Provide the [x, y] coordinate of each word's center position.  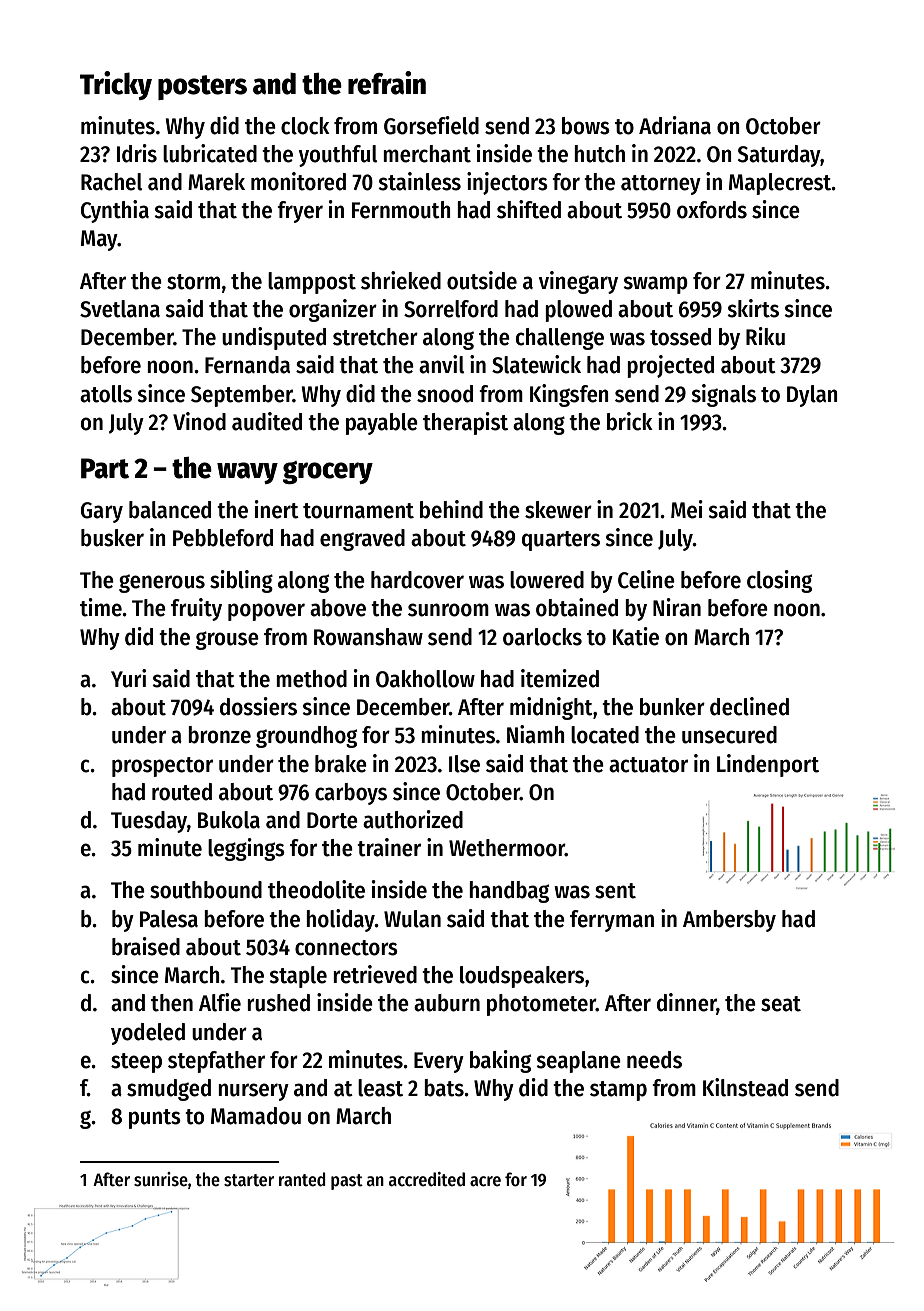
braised [146, 946]
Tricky [116, 85]
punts [155, 1119]
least [380, 1088]
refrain [387, 83]
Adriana [675, 125]
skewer [558, 510]
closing [779, 581]
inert [277, 509]
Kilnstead [745, 1087]
